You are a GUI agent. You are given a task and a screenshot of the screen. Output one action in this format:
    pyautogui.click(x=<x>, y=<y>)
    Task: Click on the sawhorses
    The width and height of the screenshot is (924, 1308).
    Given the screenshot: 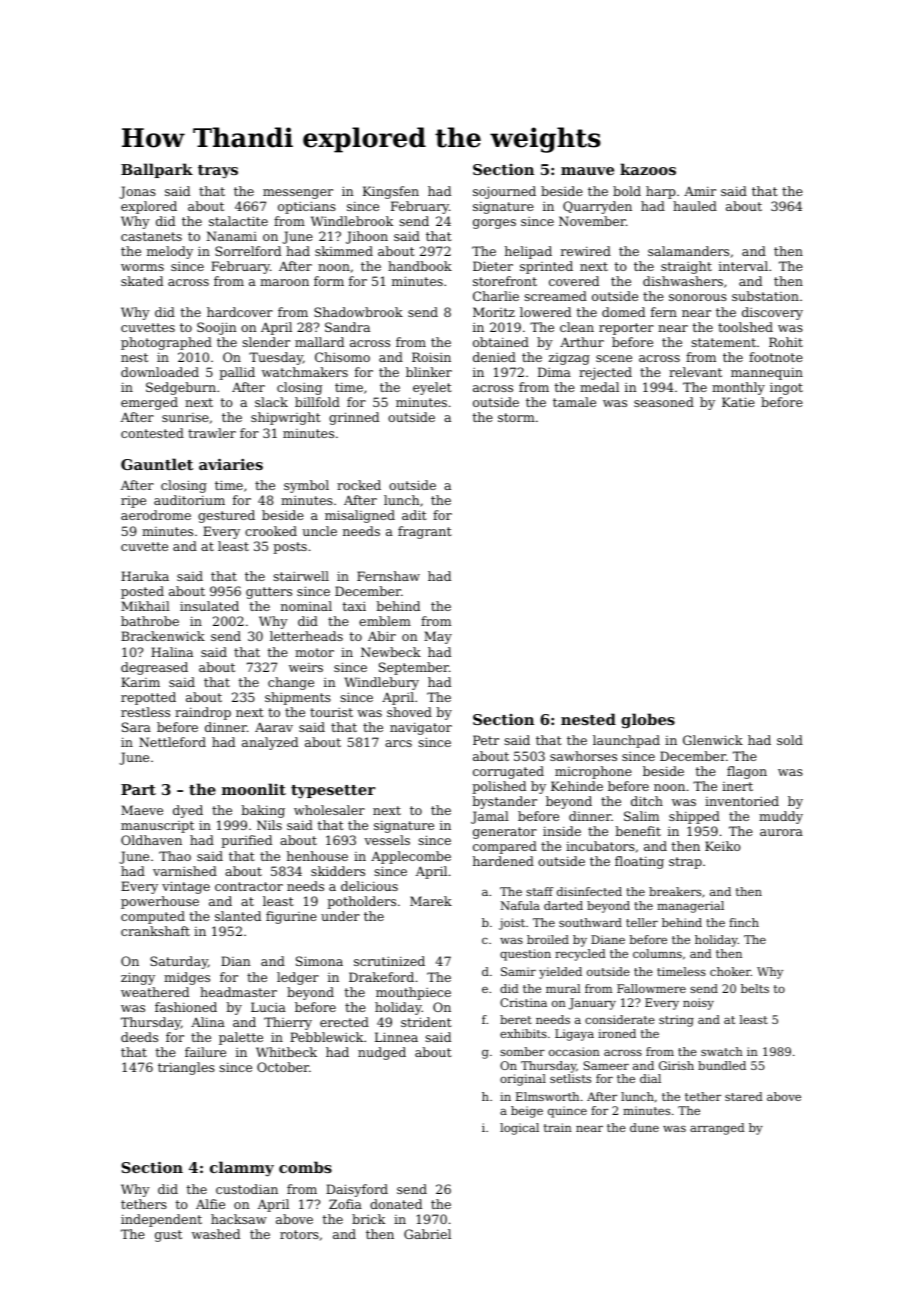 What is the action you would take?
    pyautogui.click(x=583, y=756)
